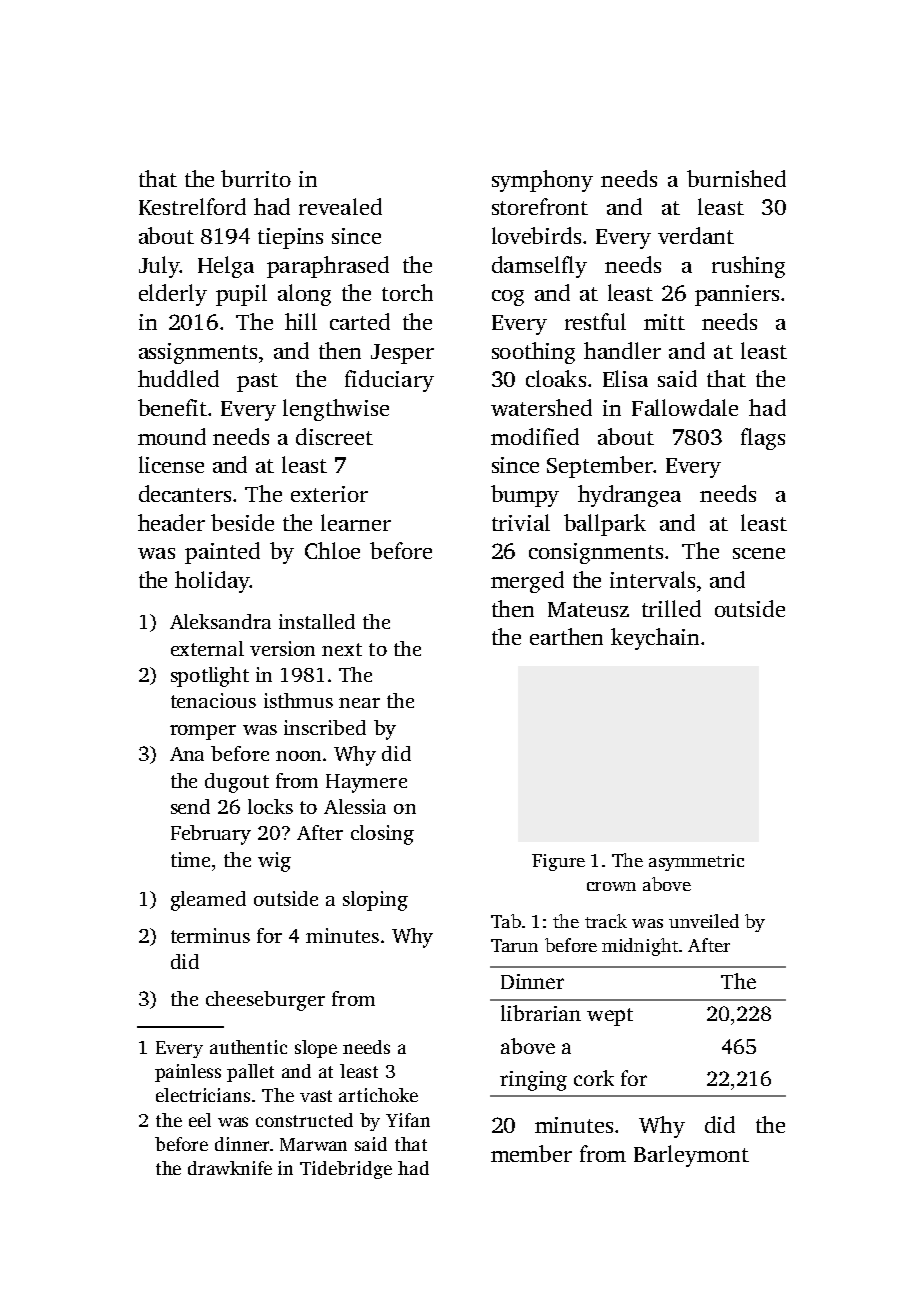 The height and width of the screenshot is (1311, 924). I want to click on Chloe, so click(332, 550).
